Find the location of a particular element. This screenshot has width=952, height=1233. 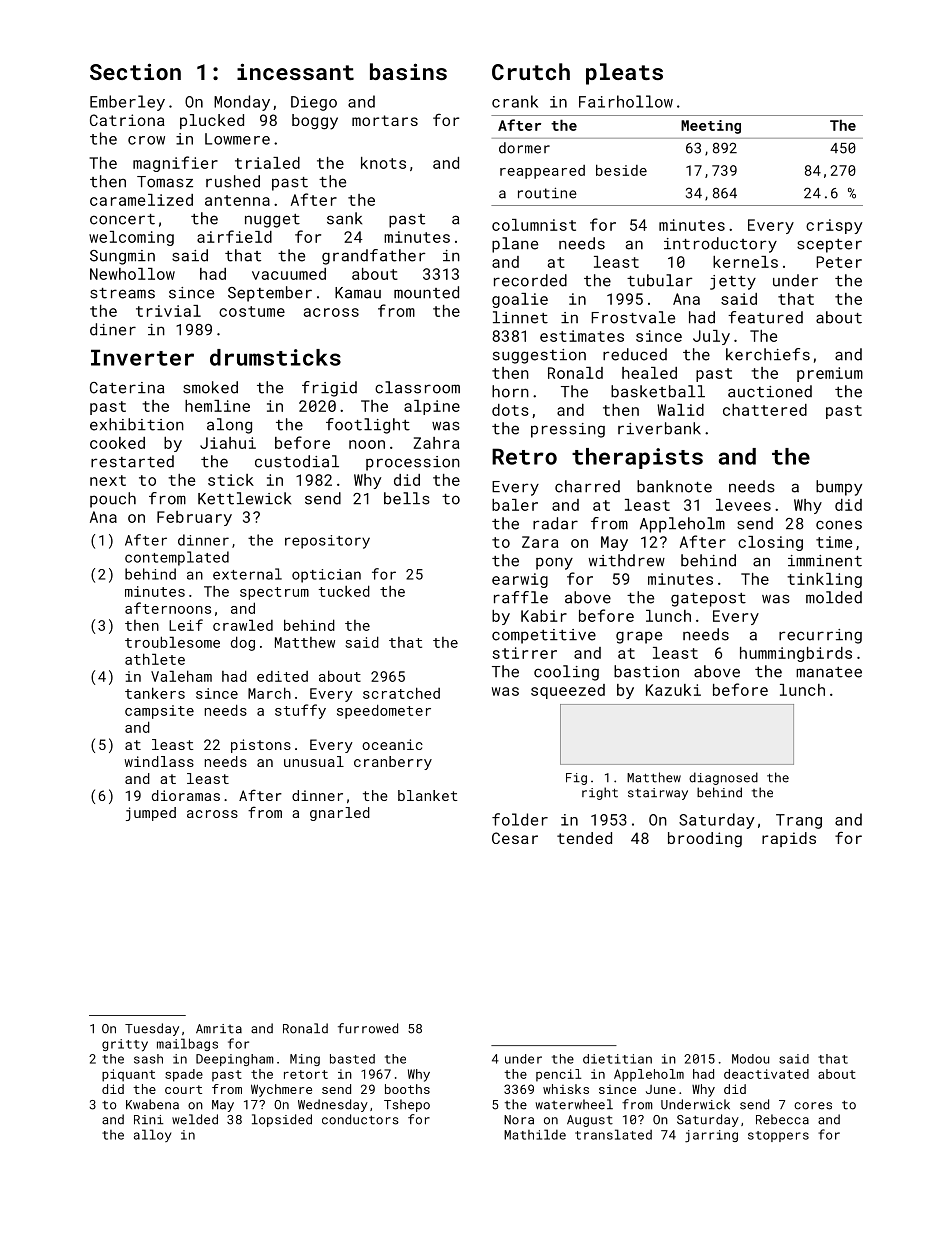

auctioned is located at coordinates (770, 391).
